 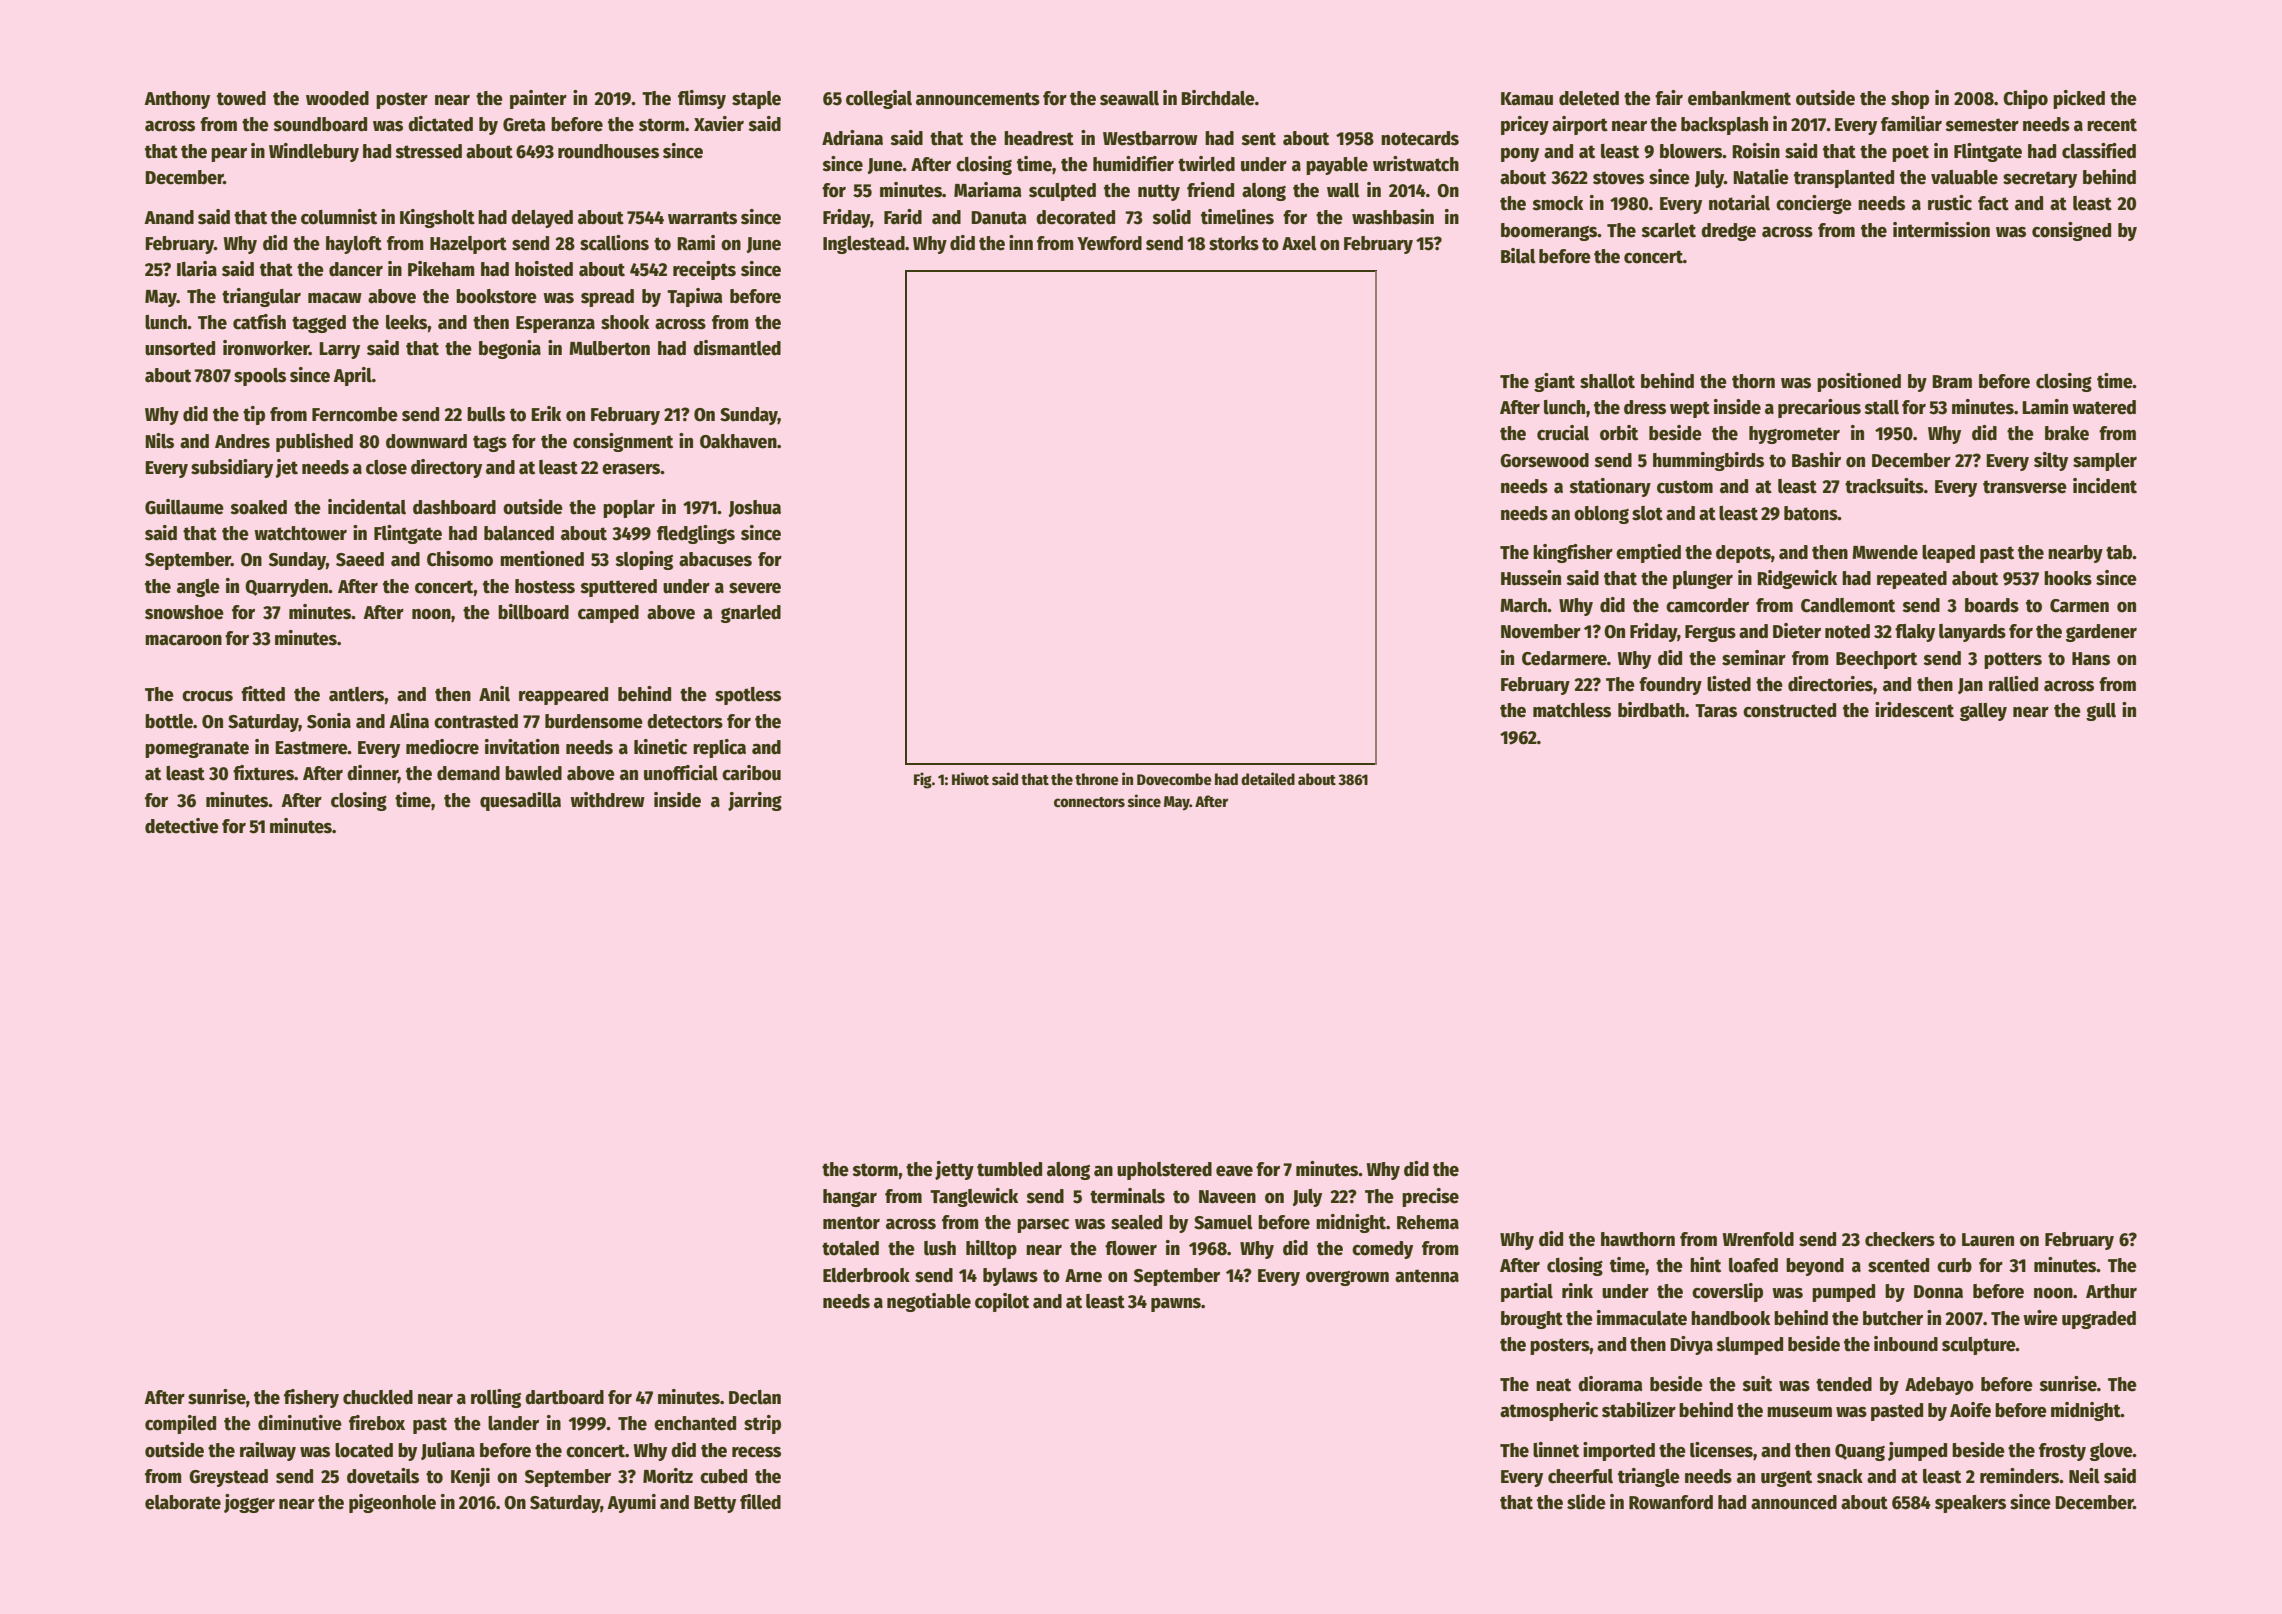 I want to click on stall, so click(x=1882, y=407).
